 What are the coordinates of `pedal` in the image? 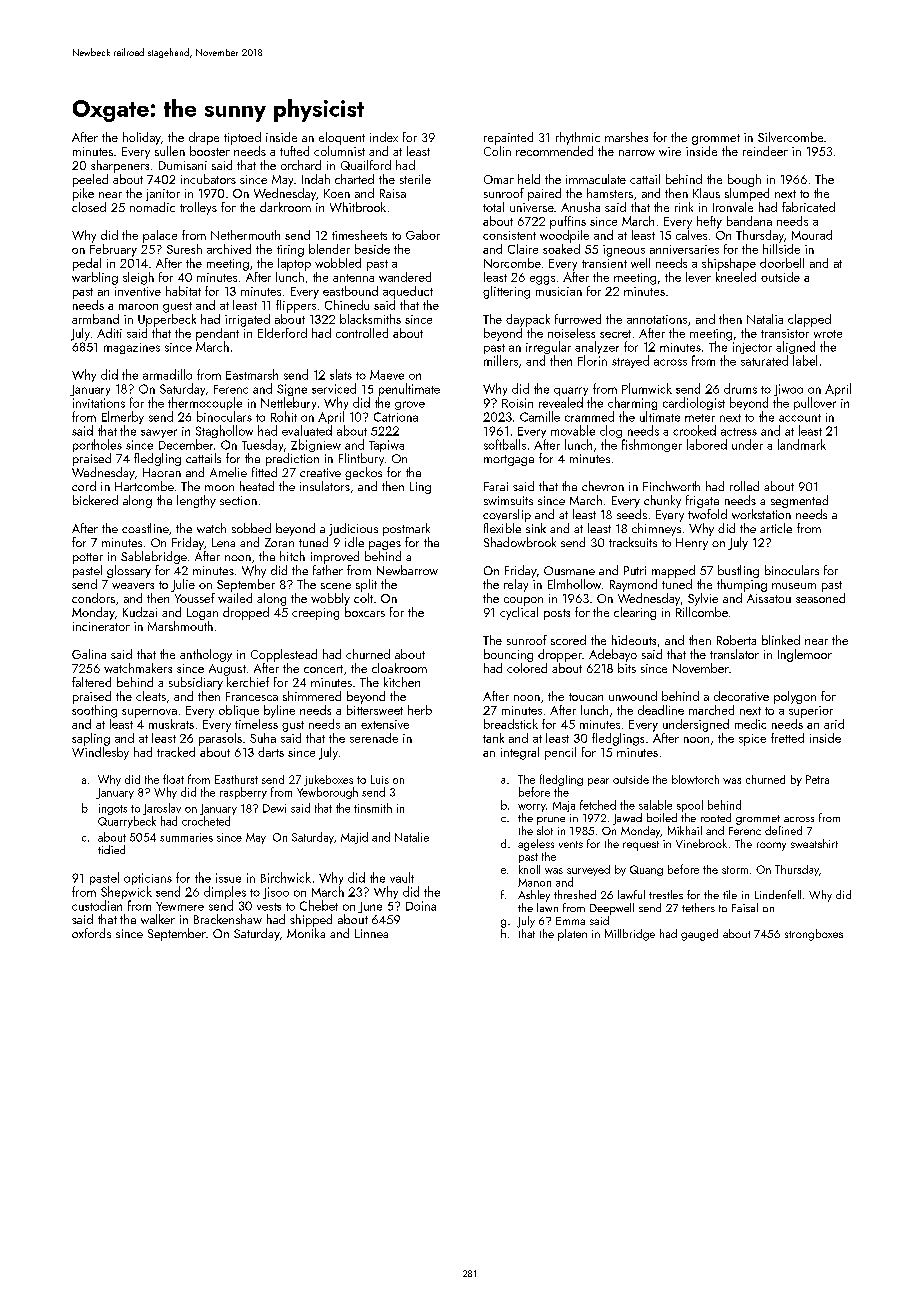 It's located at (87, 264).
